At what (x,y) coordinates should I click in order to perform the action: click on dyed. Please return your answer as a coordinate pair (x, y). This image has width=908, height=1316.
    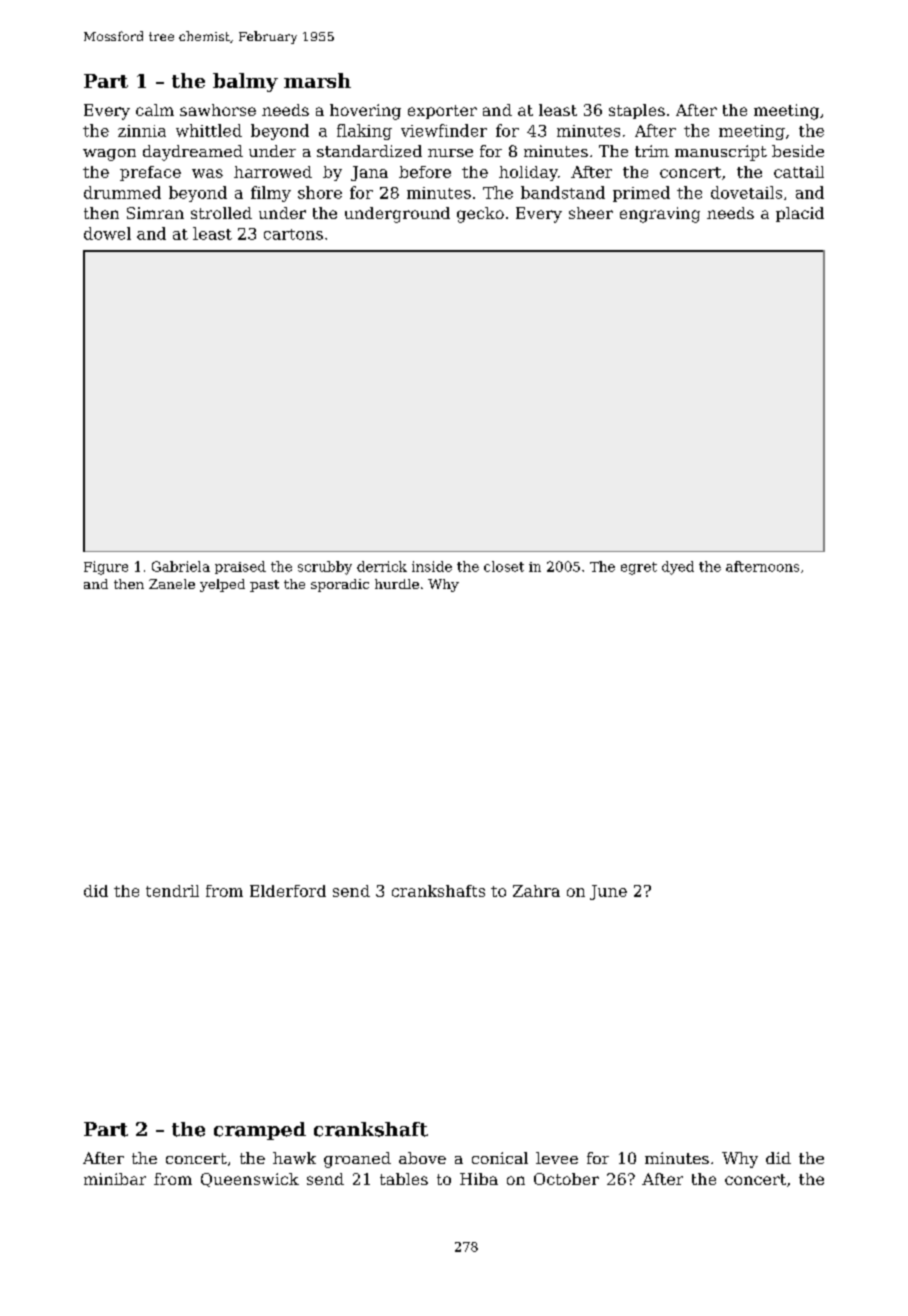
    Looking at the image, I should click on (678, 568).
